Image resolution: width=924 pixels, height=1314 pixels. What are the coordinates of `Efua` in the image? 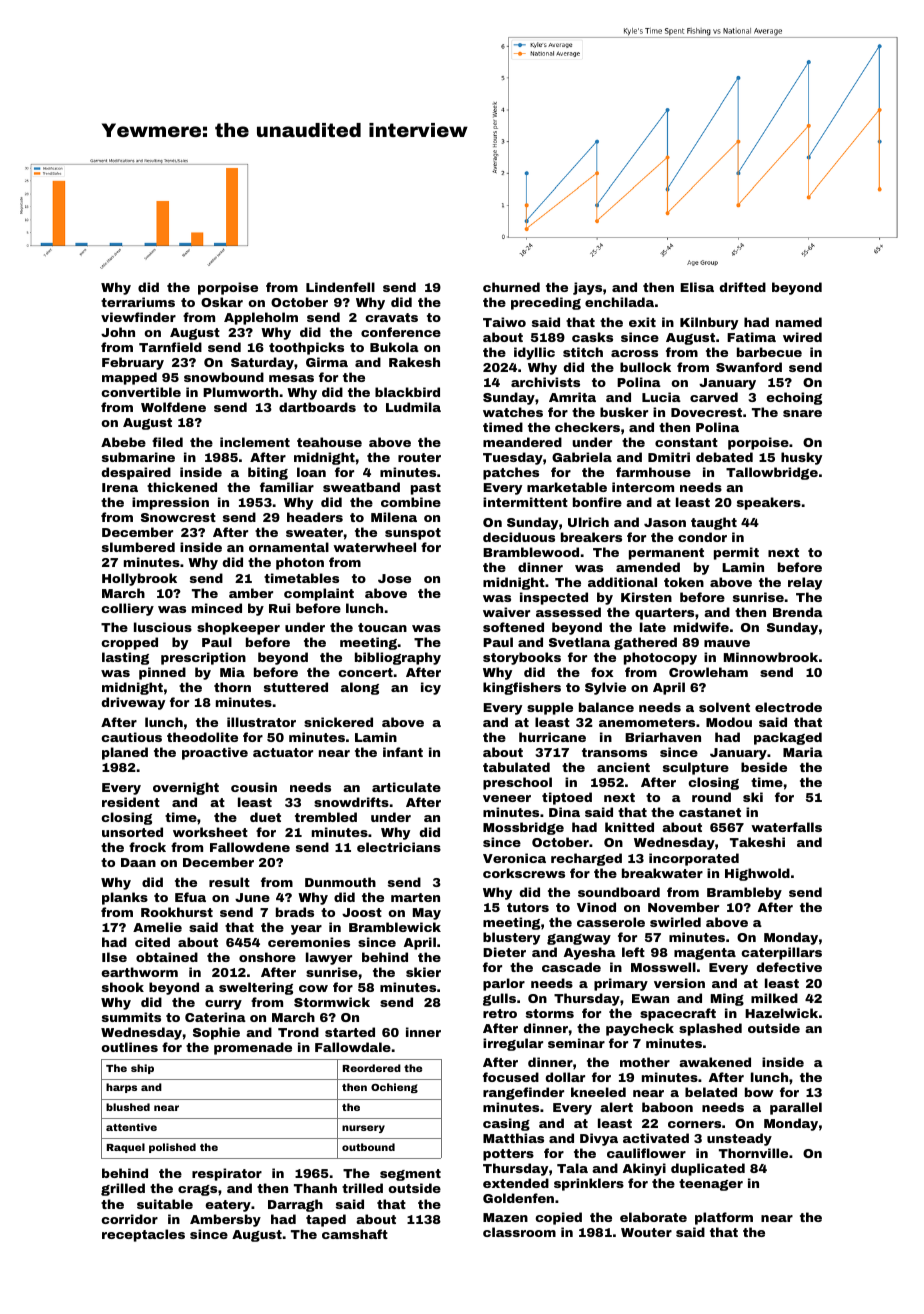 It's located at (190, 897).
